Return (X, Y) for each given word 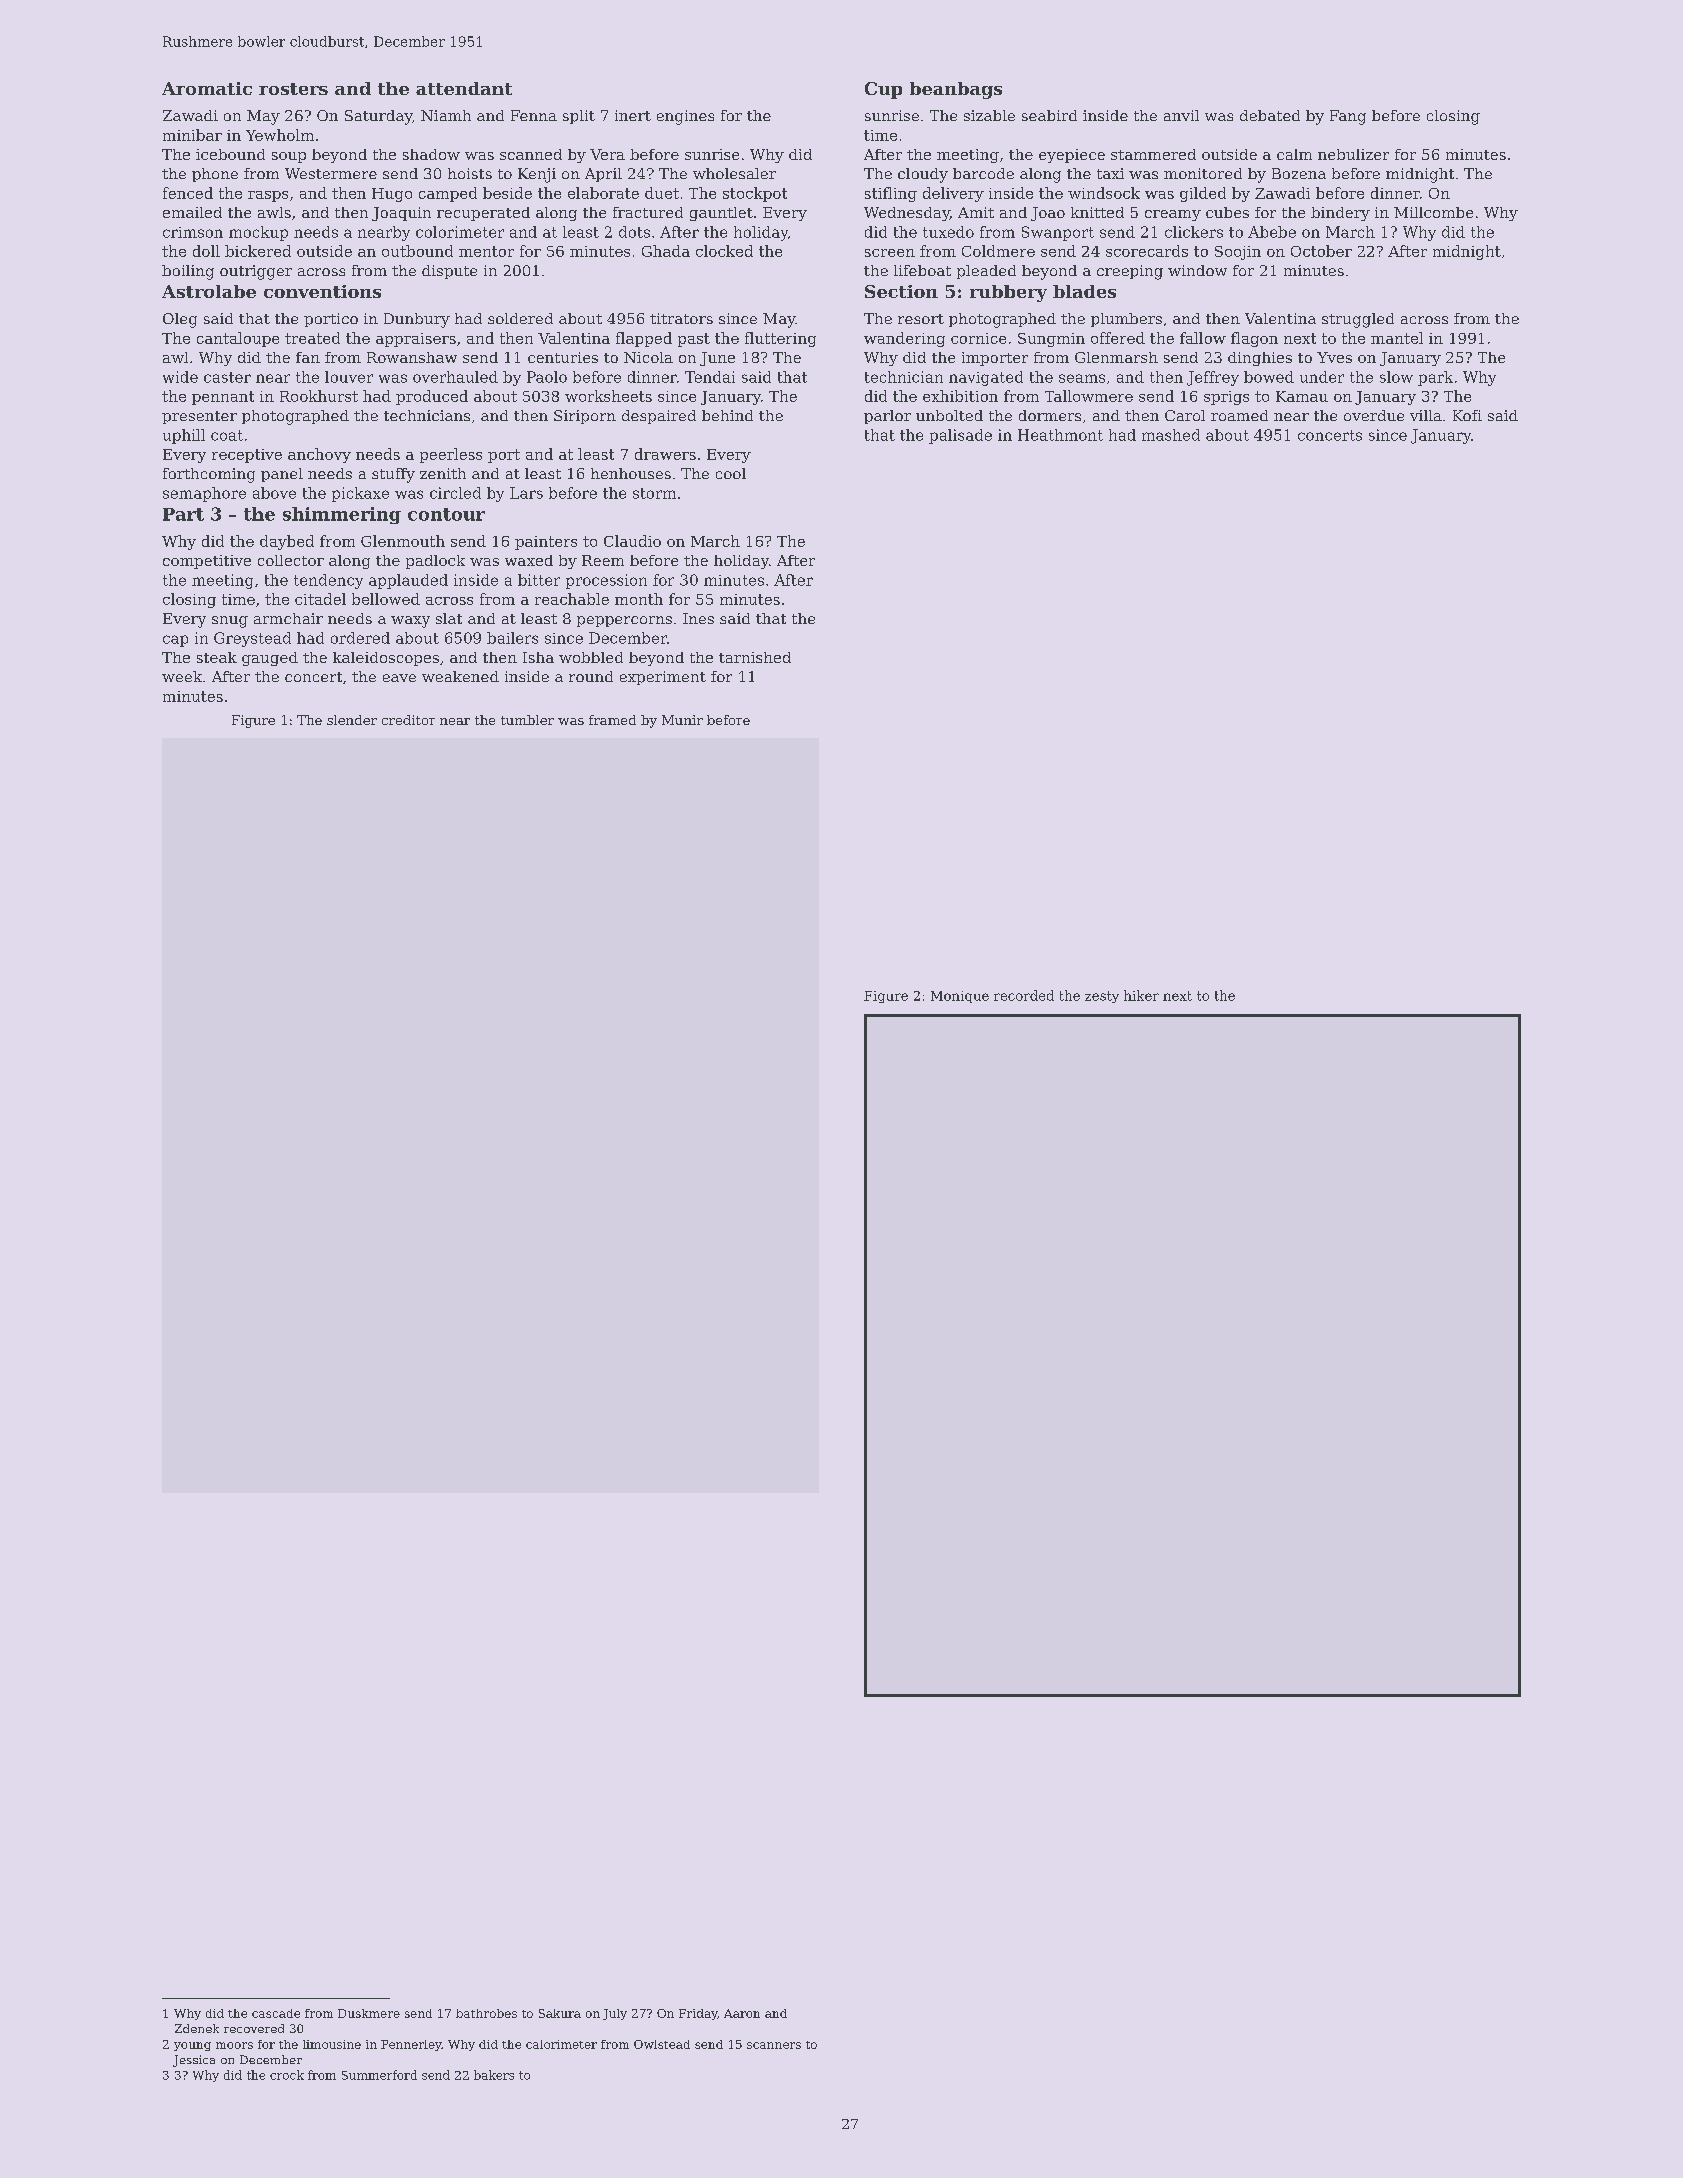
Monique (960, 997)
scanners (774, 2045)
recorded (1024, 995)
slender (352, 720)
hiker (1141, 995)
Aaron (742, 2013)
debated (1270, 115)
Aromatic (207, 88)
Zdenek (197, 2028)
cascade (276, 2013)
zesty (1102, 997)
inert (633, 115)
